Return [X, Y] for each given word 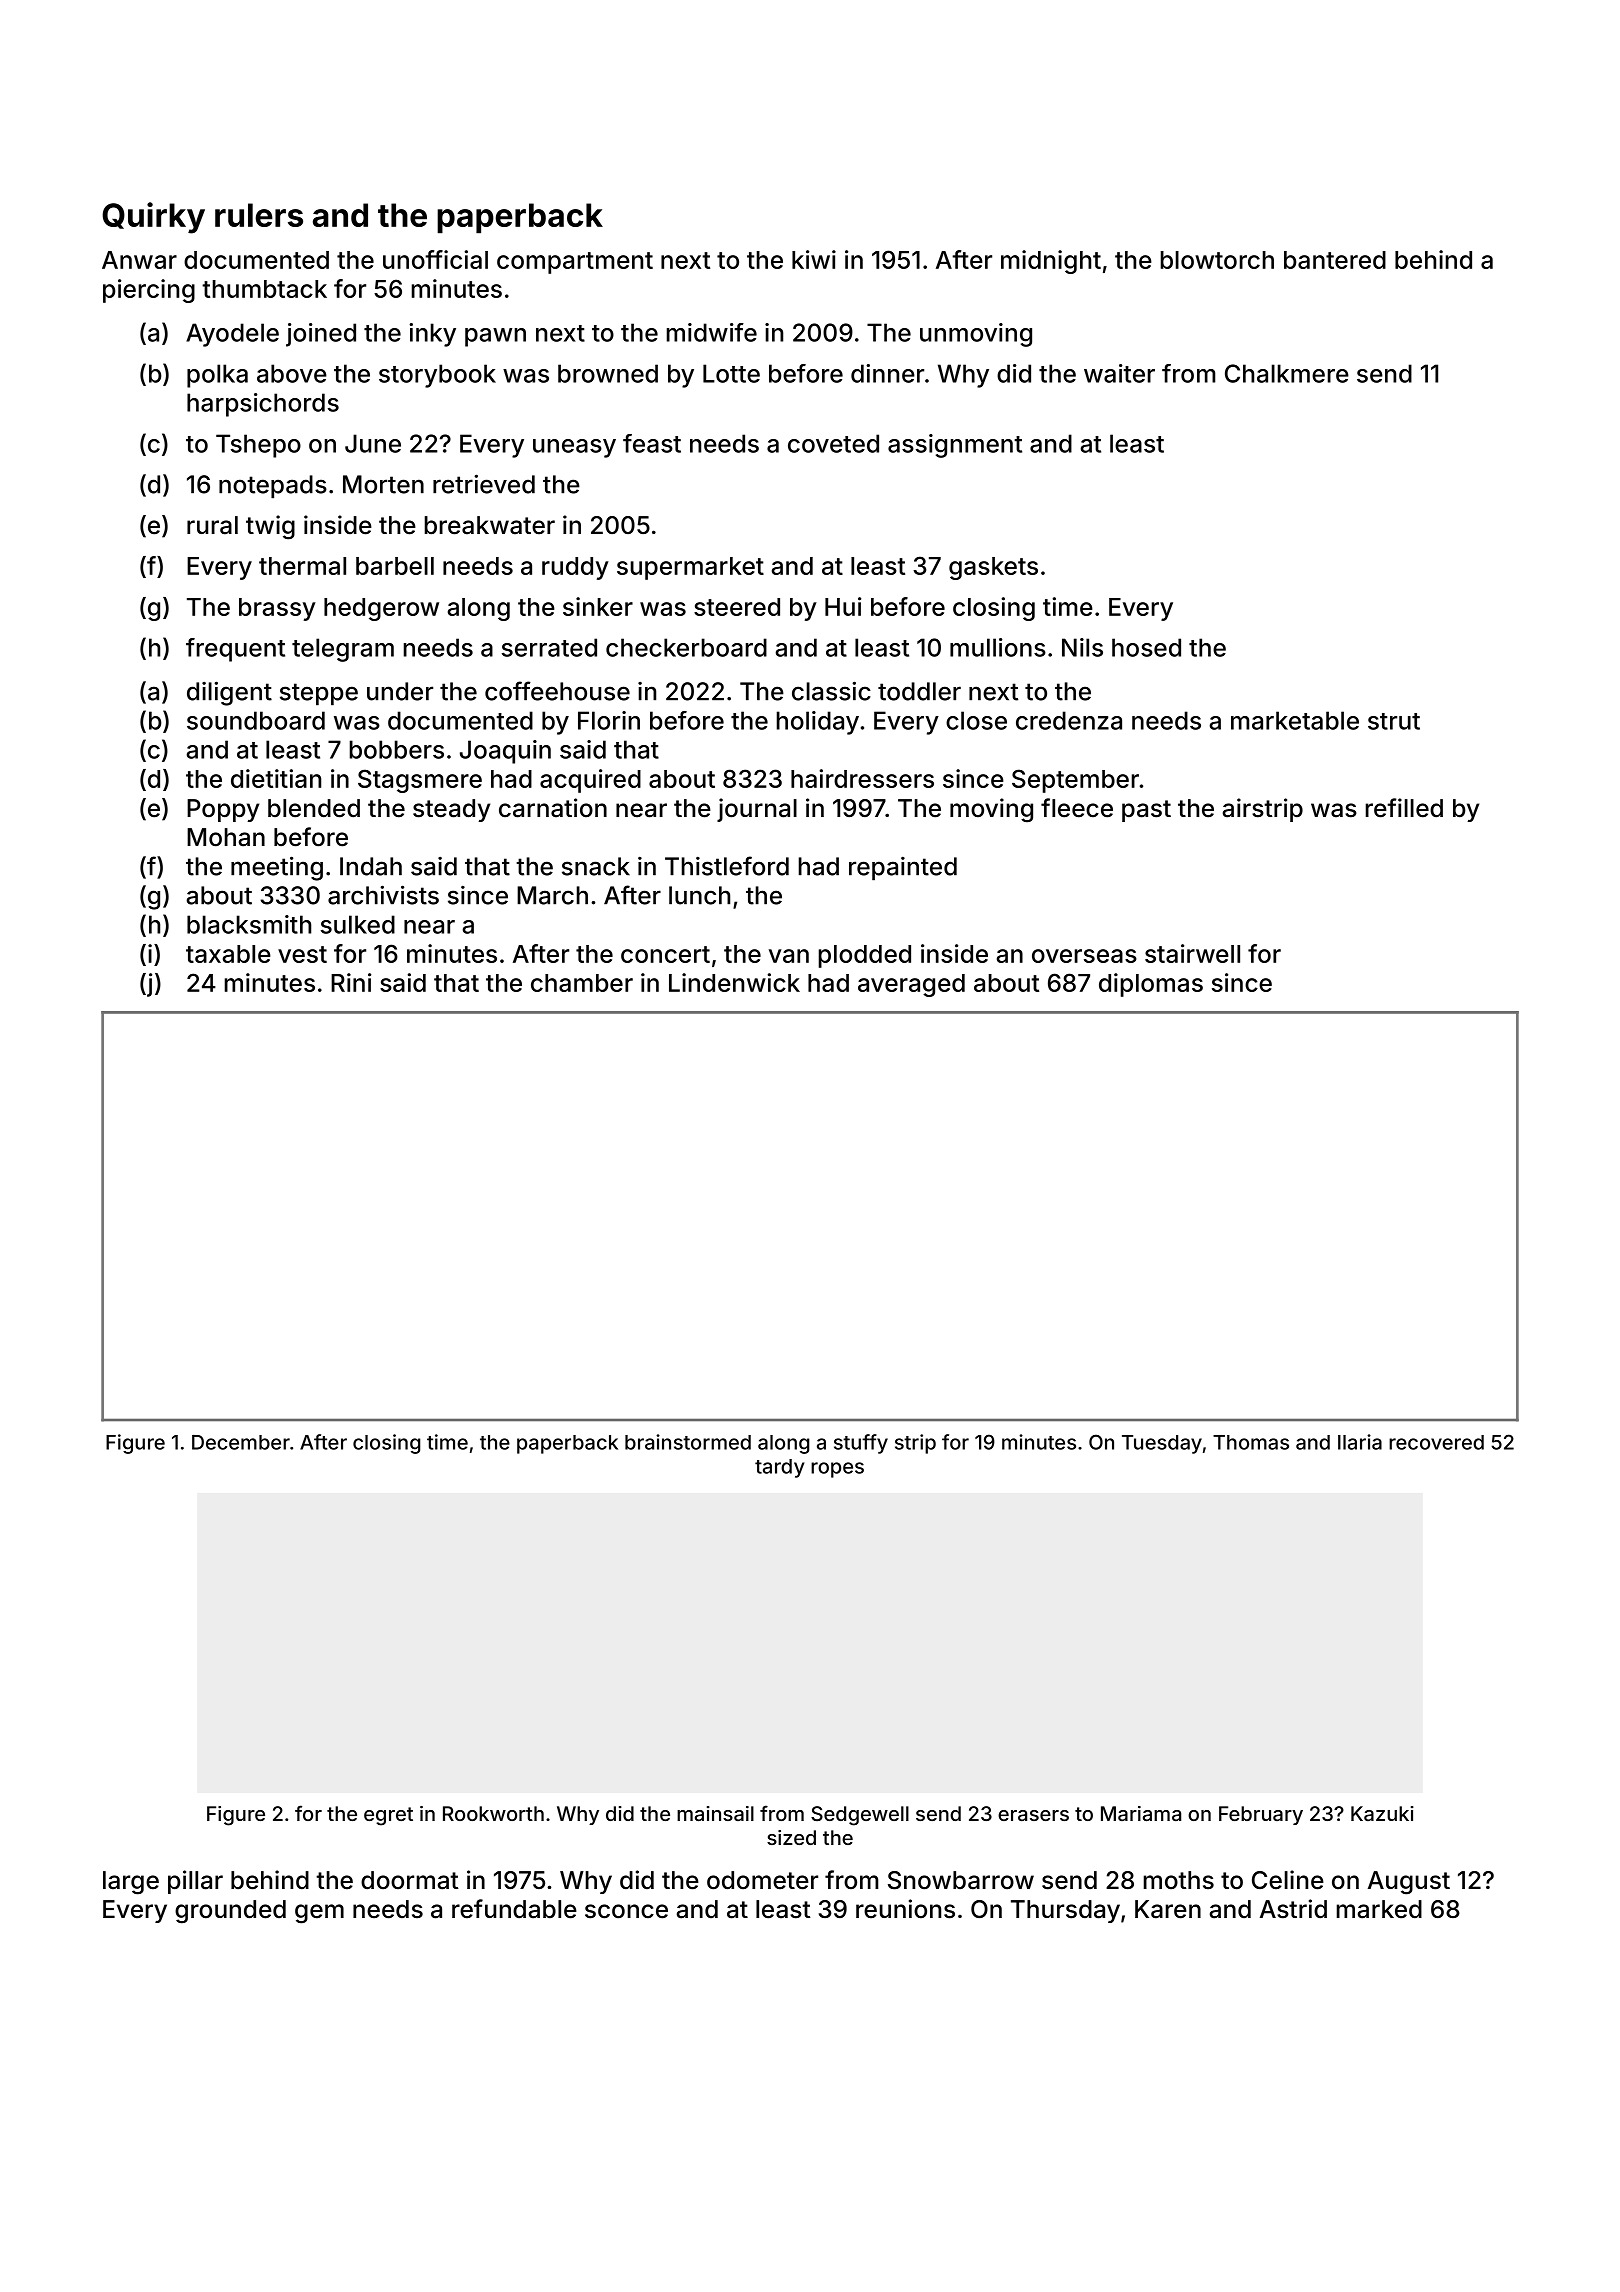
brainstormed [688, 1442]
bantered [1335, 260]
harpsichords [263, 405]
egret [388, 1816]
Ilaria [1360, 1442]
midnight [1051, 262]
